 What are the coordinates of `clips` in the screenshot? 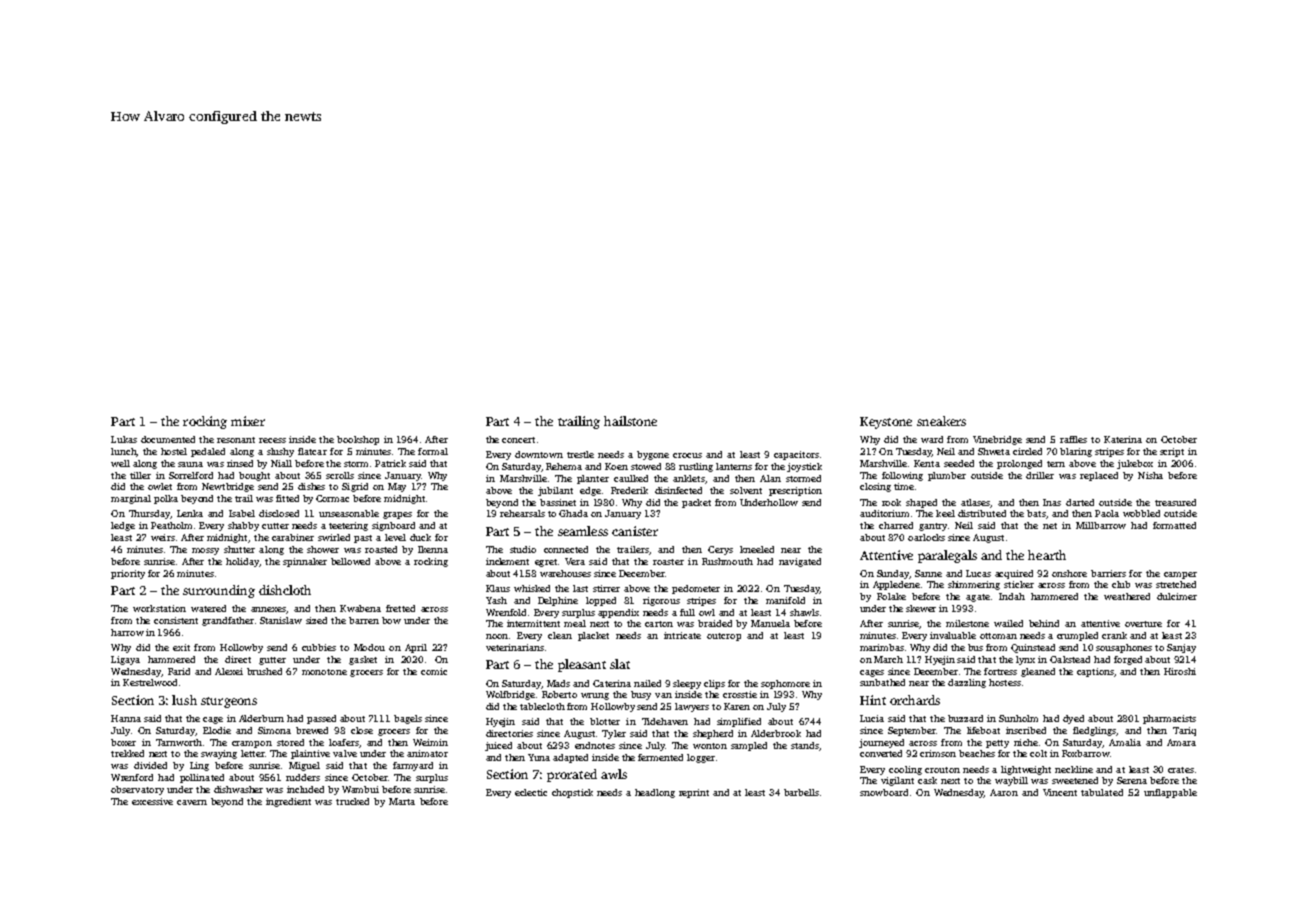 It's located at (714, 684).
